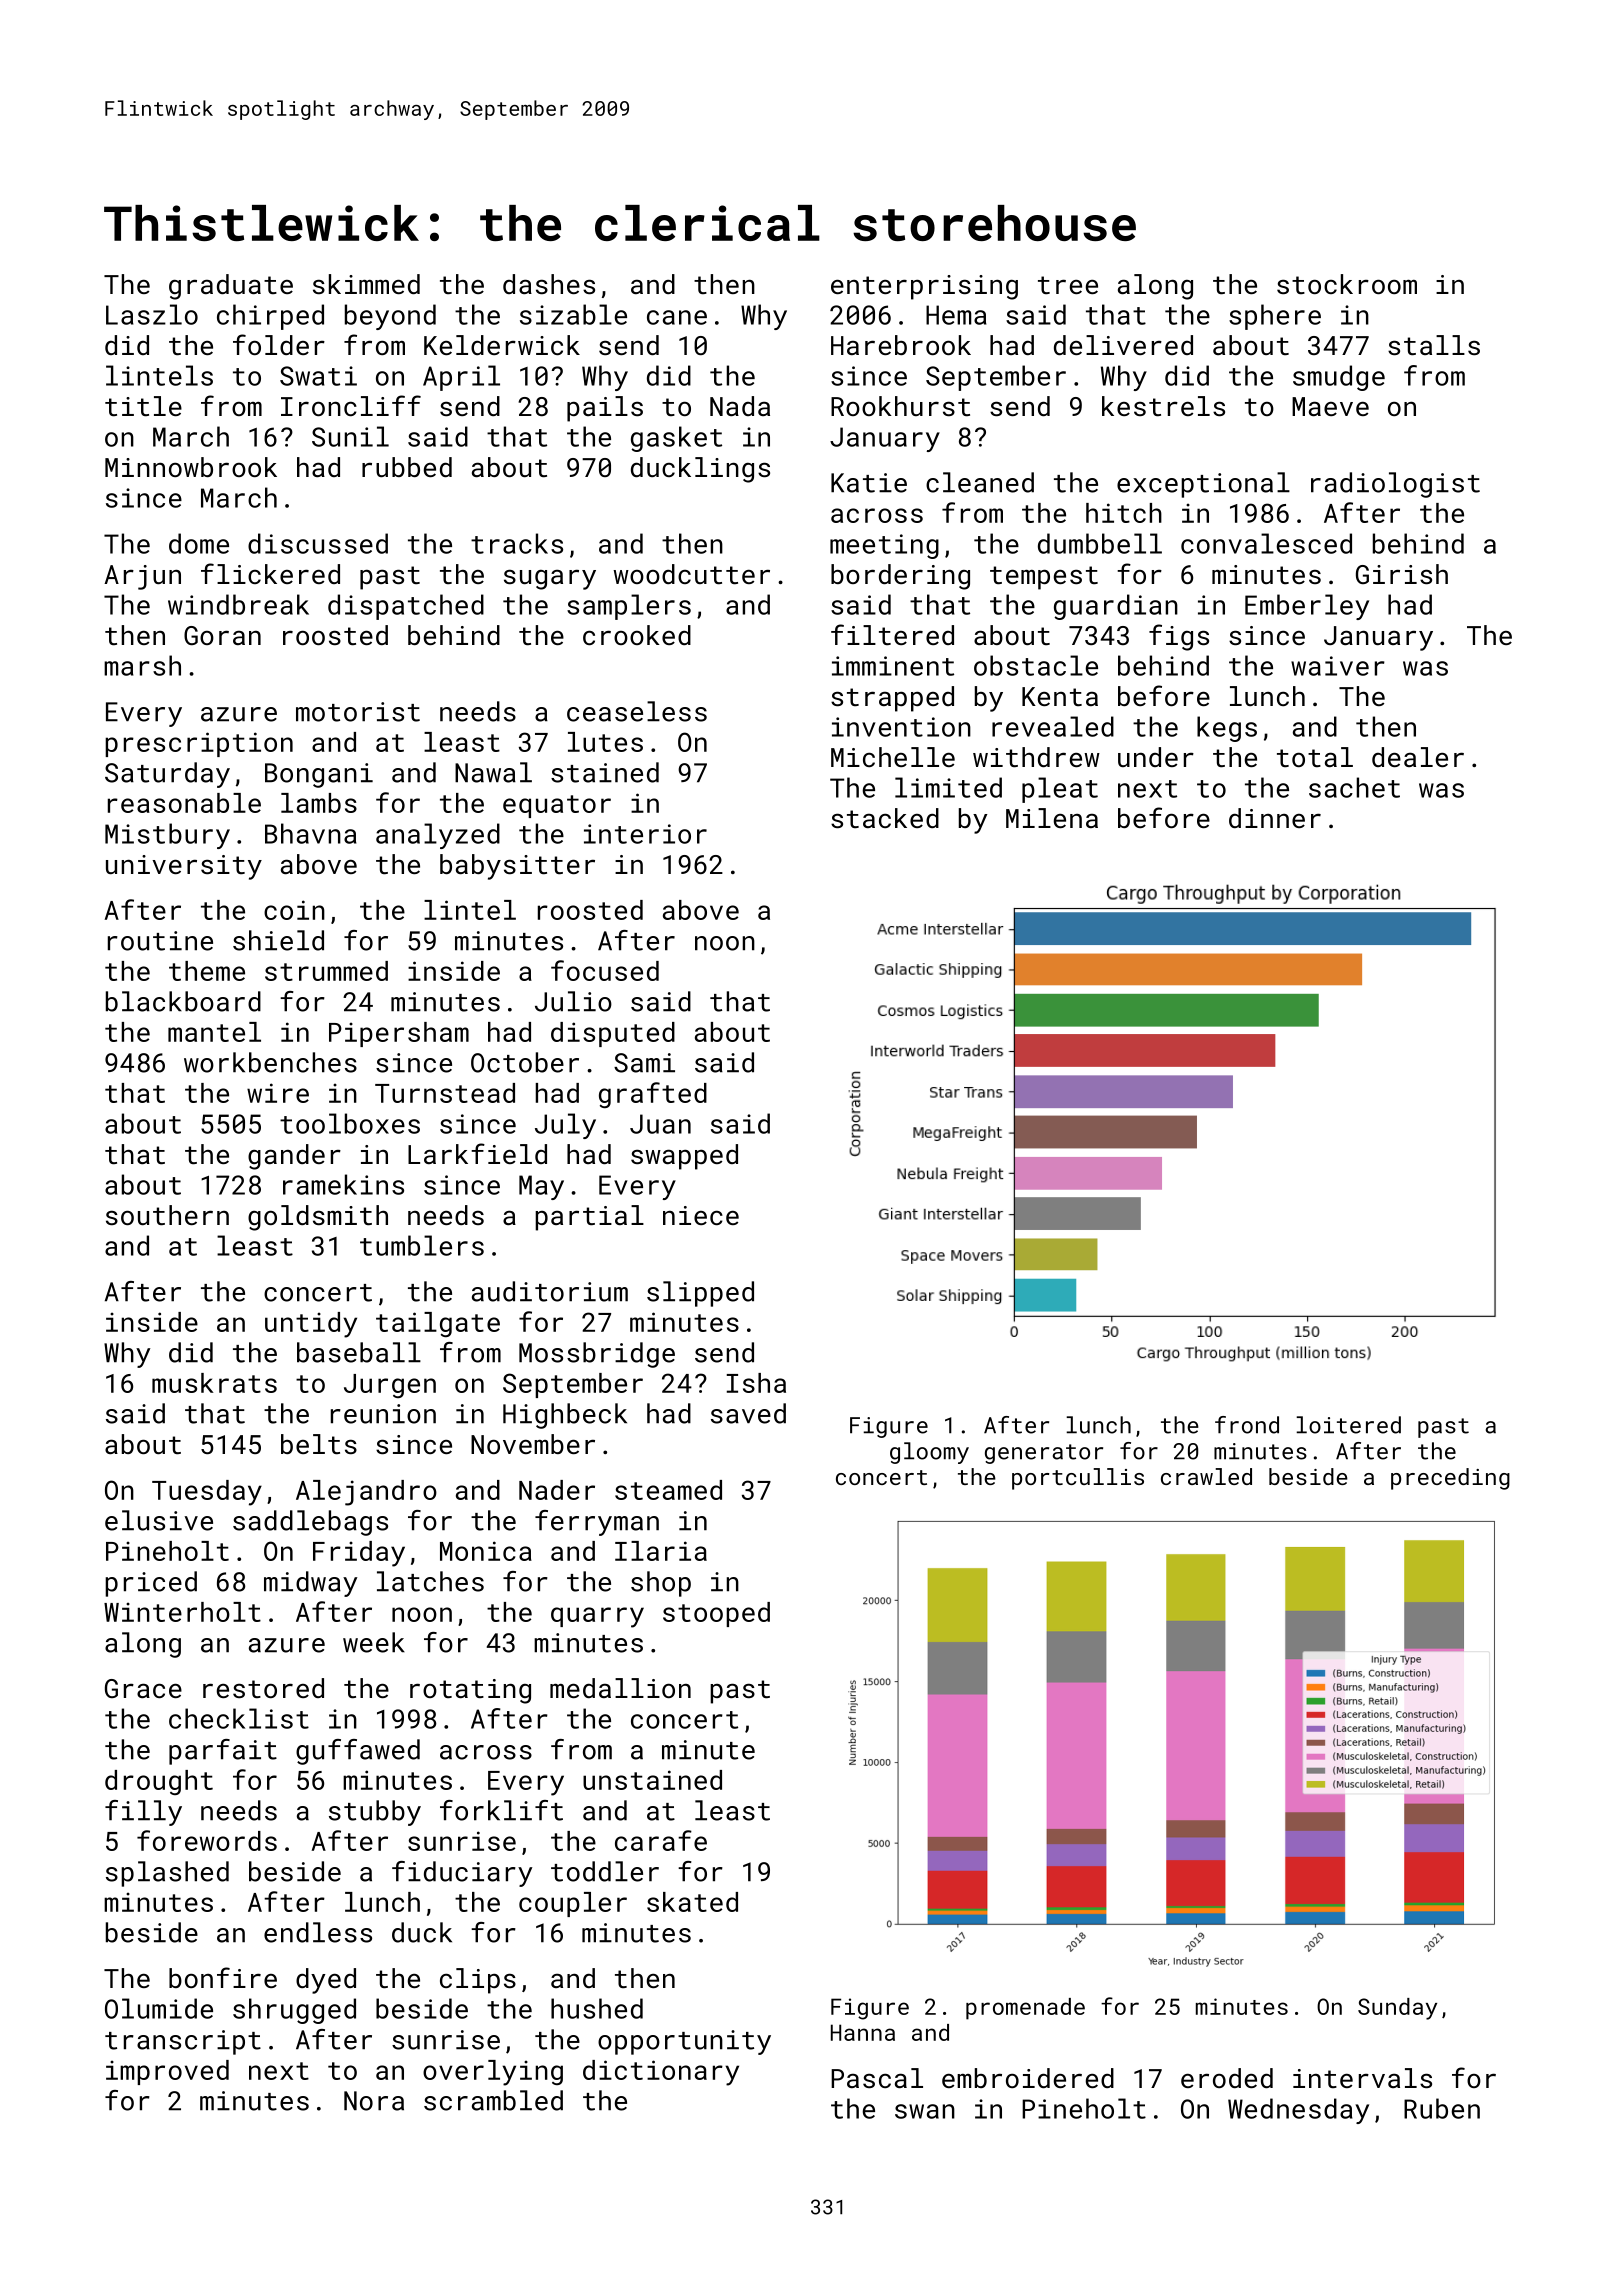  I want to click on promenade, so click(1025, 2009).
